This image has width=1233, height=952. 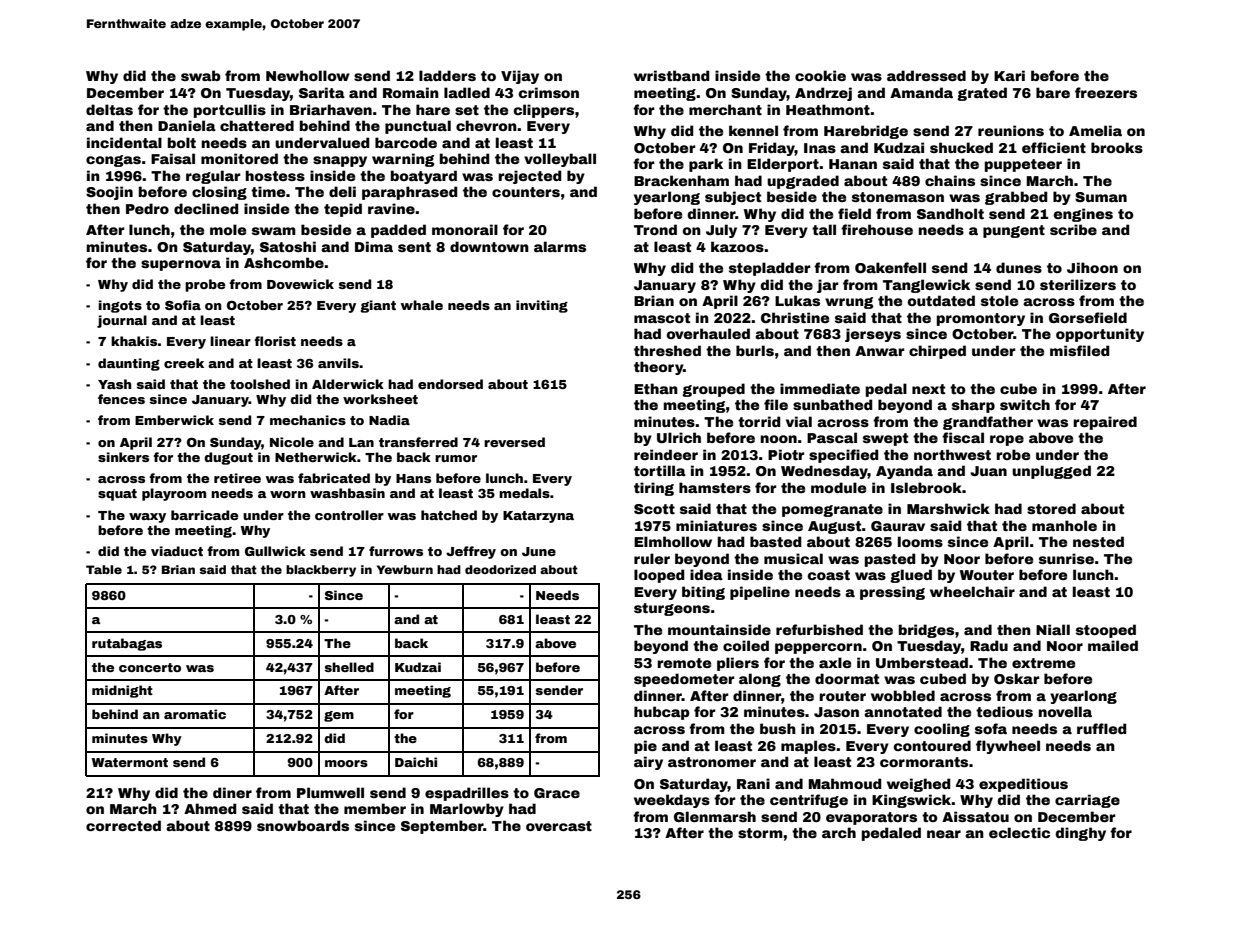 I want to click on midnight, so click(x=122, y=691).
